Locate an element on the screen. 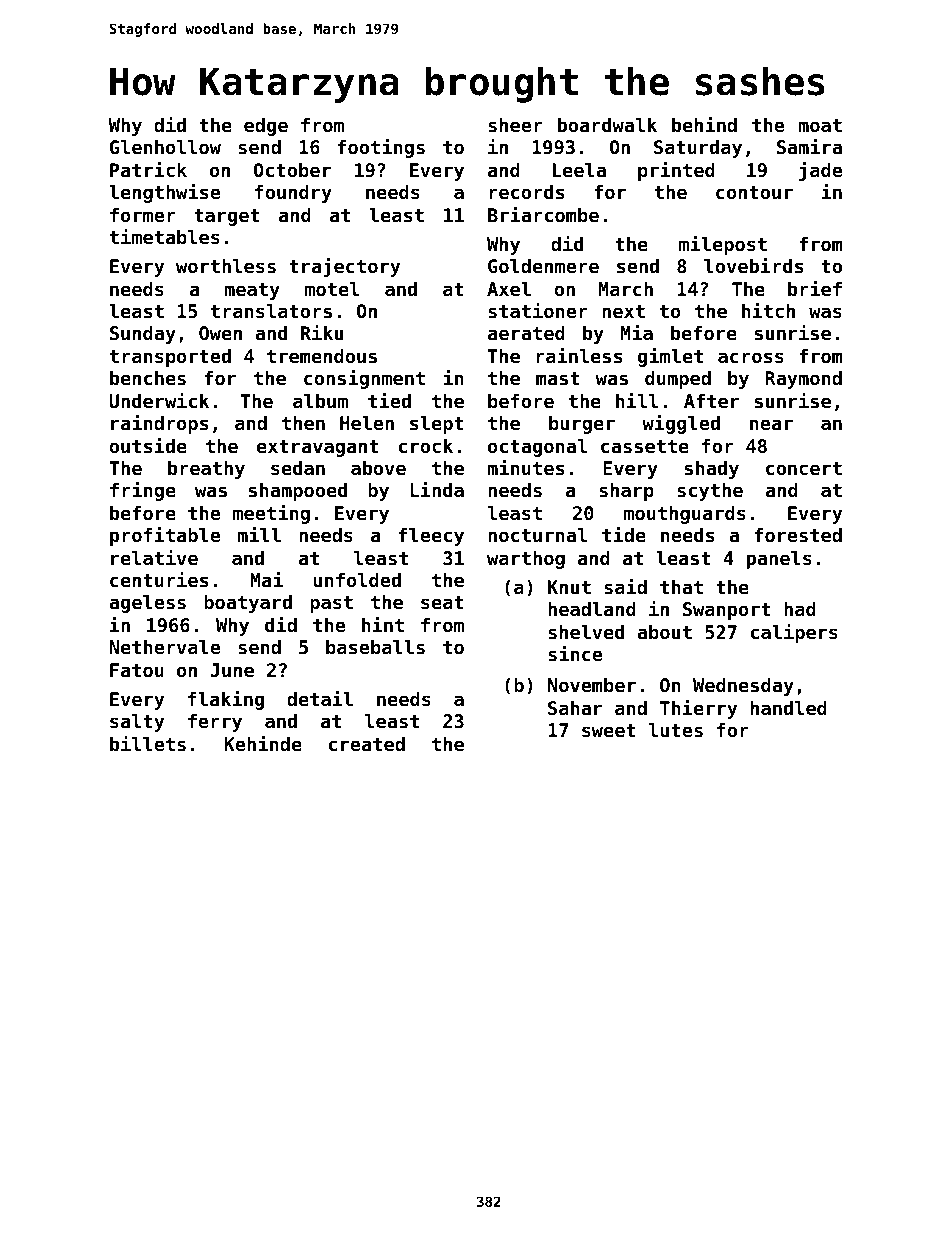 The height and width of the screenshot is (1233, 952). near is located at coordinates (771, 424).
